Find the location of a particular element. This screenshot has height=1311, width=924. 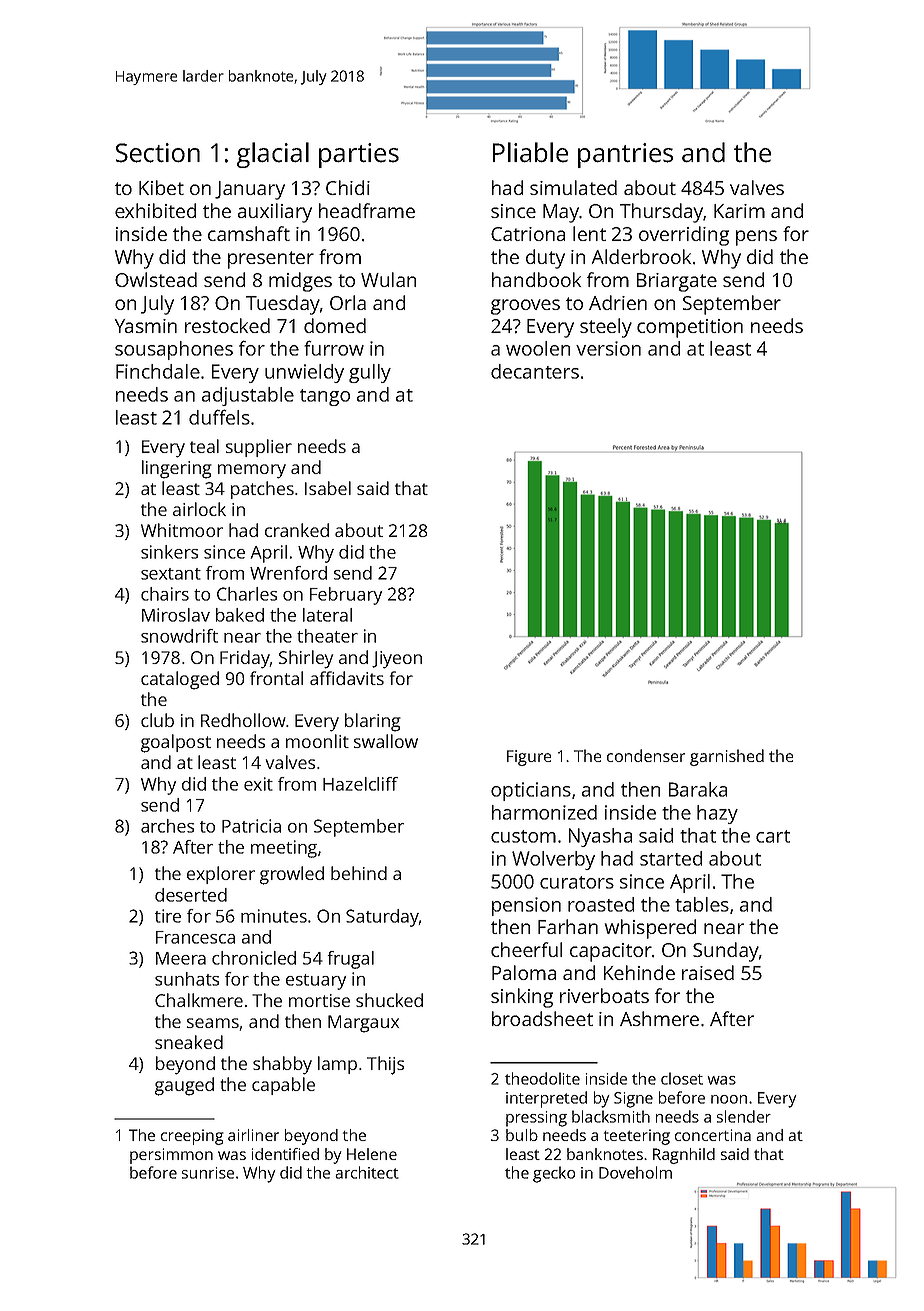

condenser is located at coordinates (646, 755).
